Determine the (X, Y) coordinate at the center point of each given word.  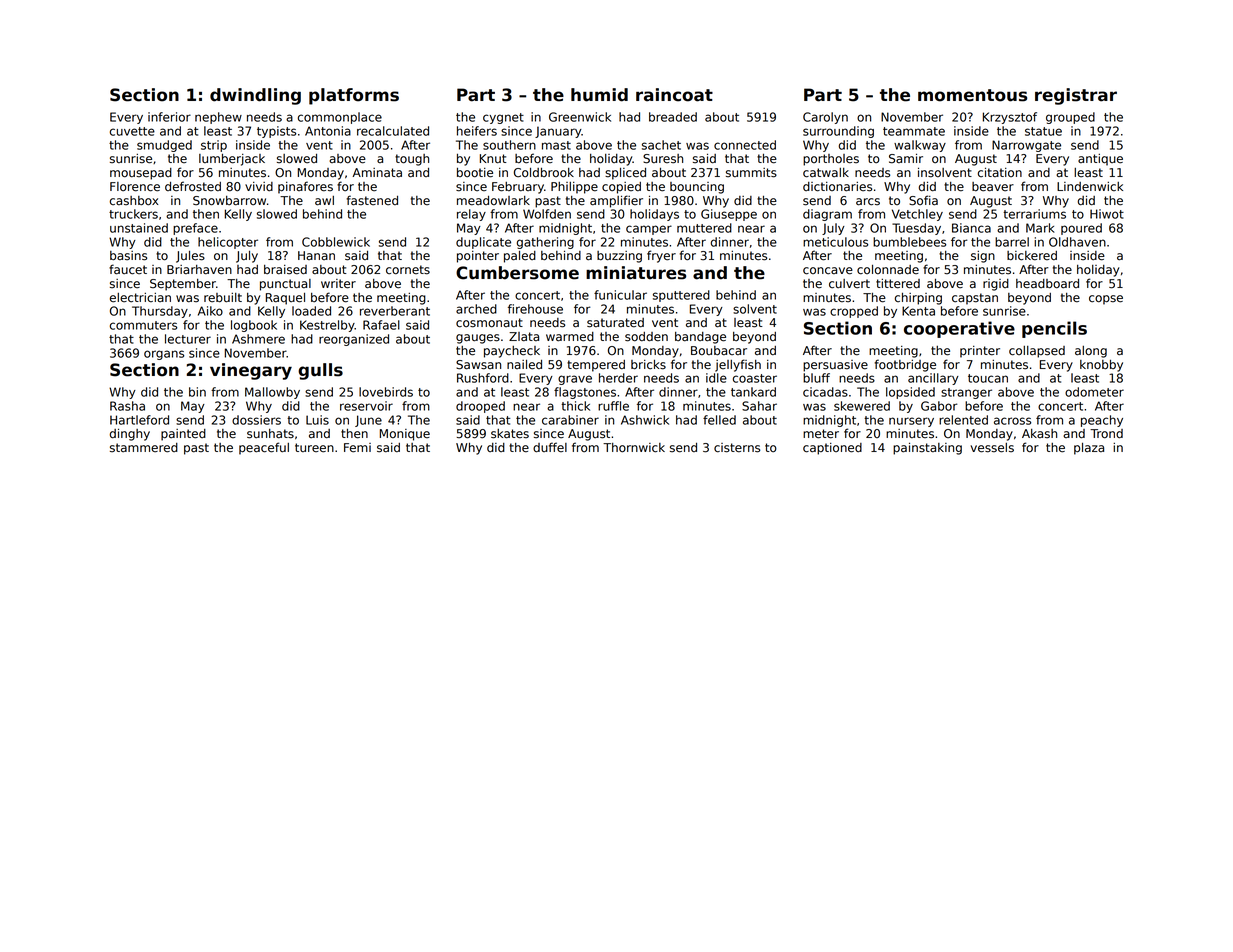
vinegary (251, 371)
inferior (169, 117)
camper (649, 230)
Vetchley (917, 215)
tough (412, 160)
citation (1000, 172)
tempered (596, 366)
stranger (966, 393)
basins (128, 256)
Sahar (759, 406)
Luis (317, 420)
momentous (972, 95)
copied (621, 188)
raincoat (674, 95)
